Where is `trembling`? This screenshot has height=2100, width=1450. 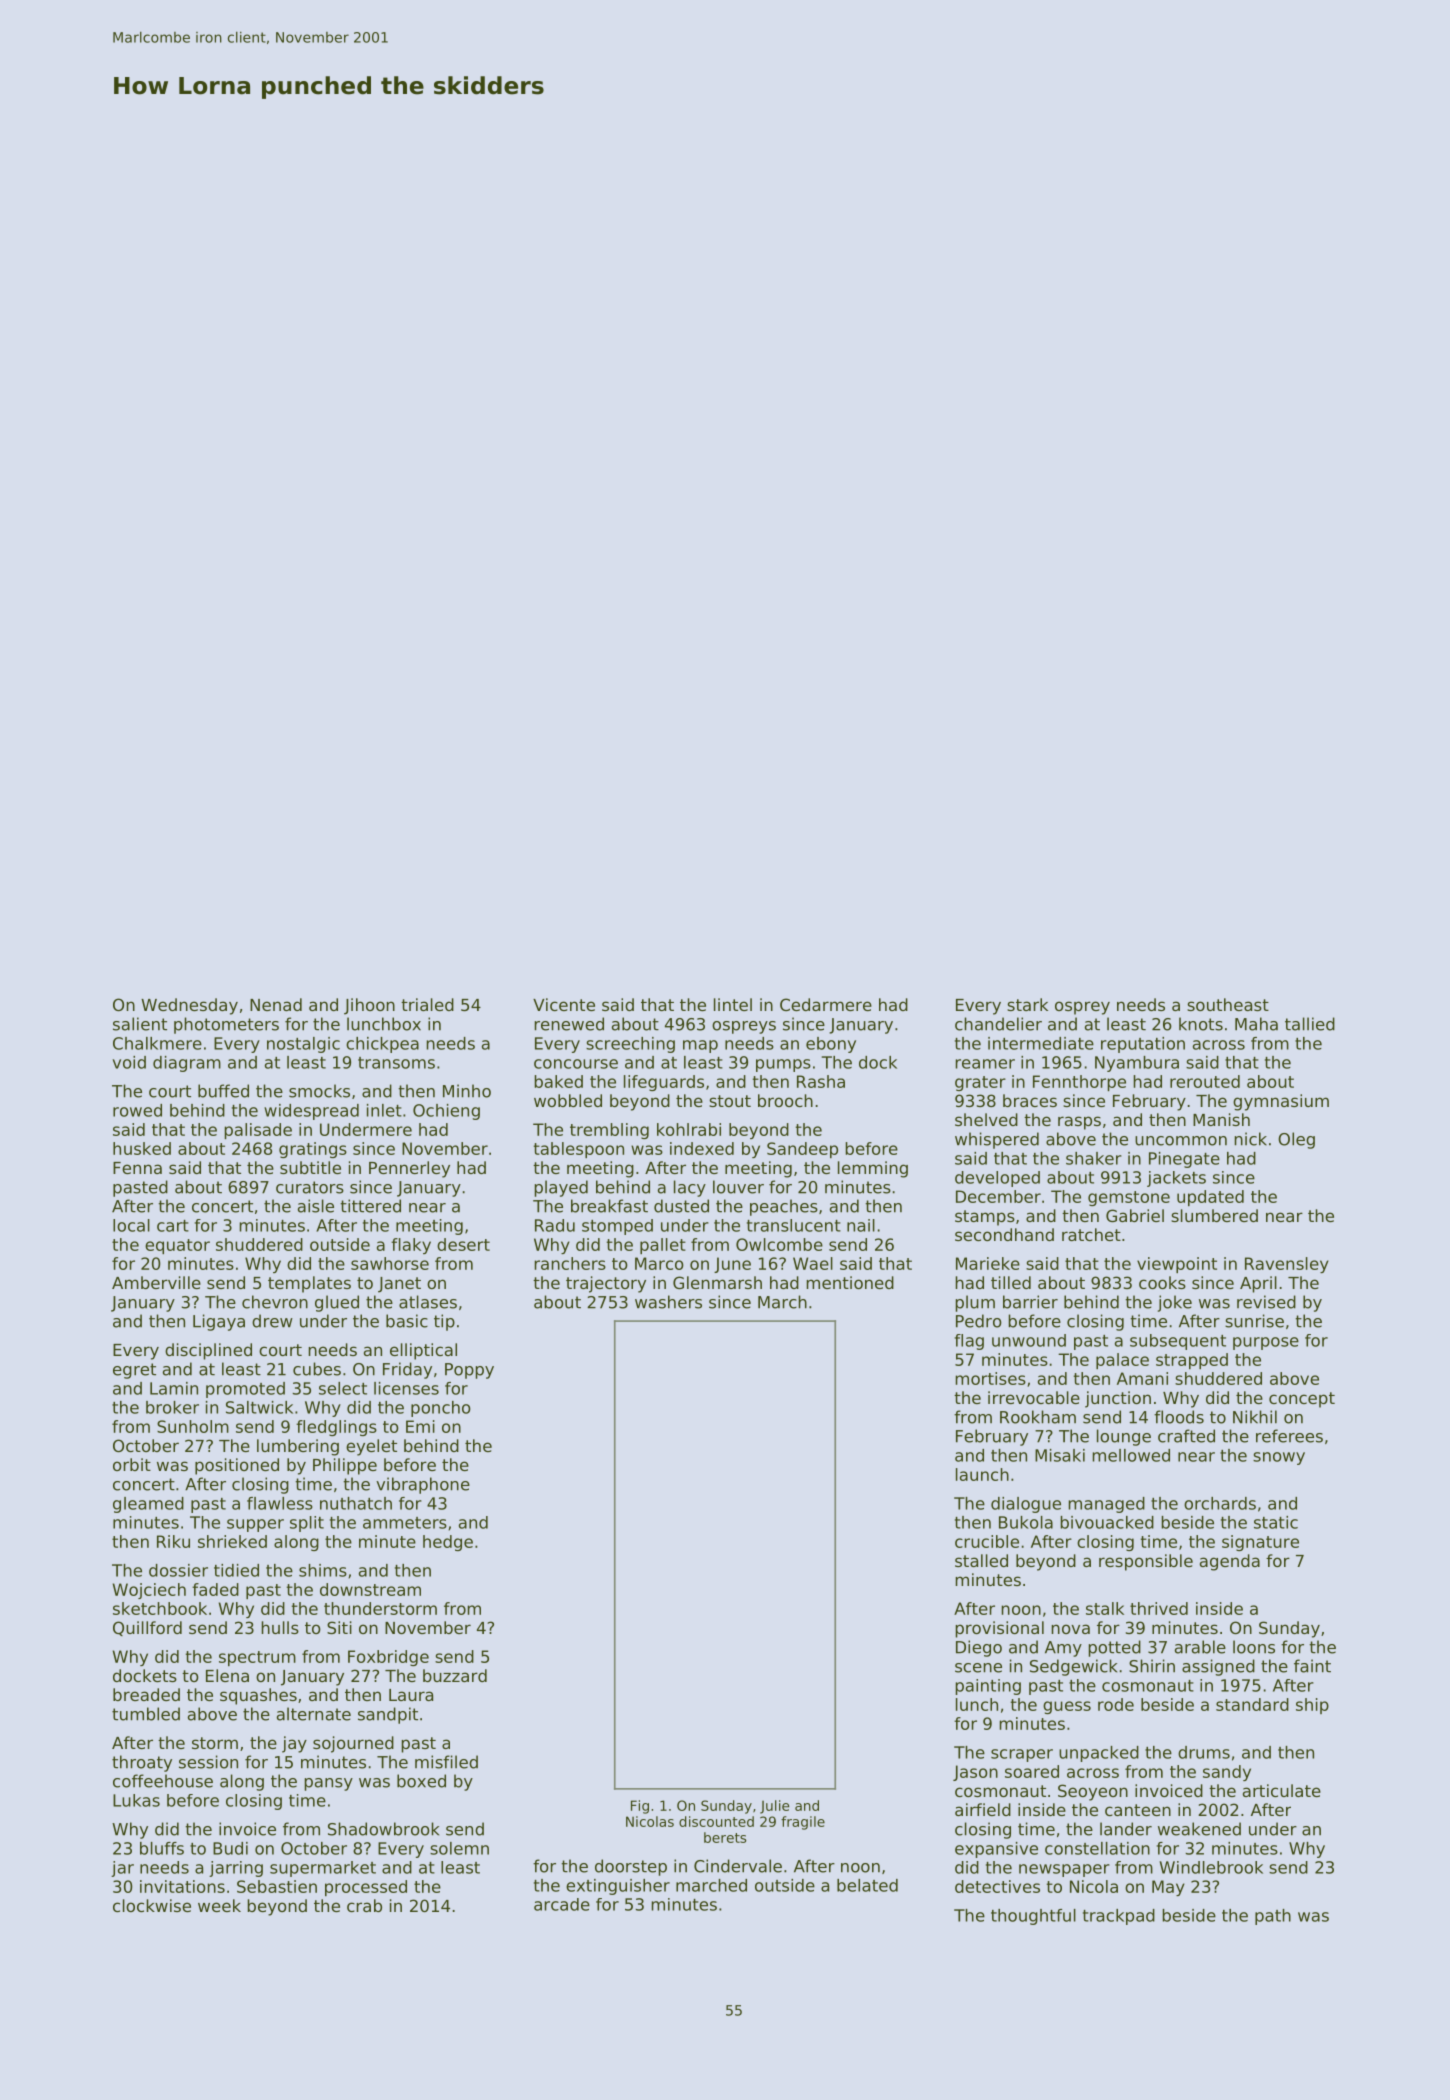 trembling is located at coordinates (609, 1131).
